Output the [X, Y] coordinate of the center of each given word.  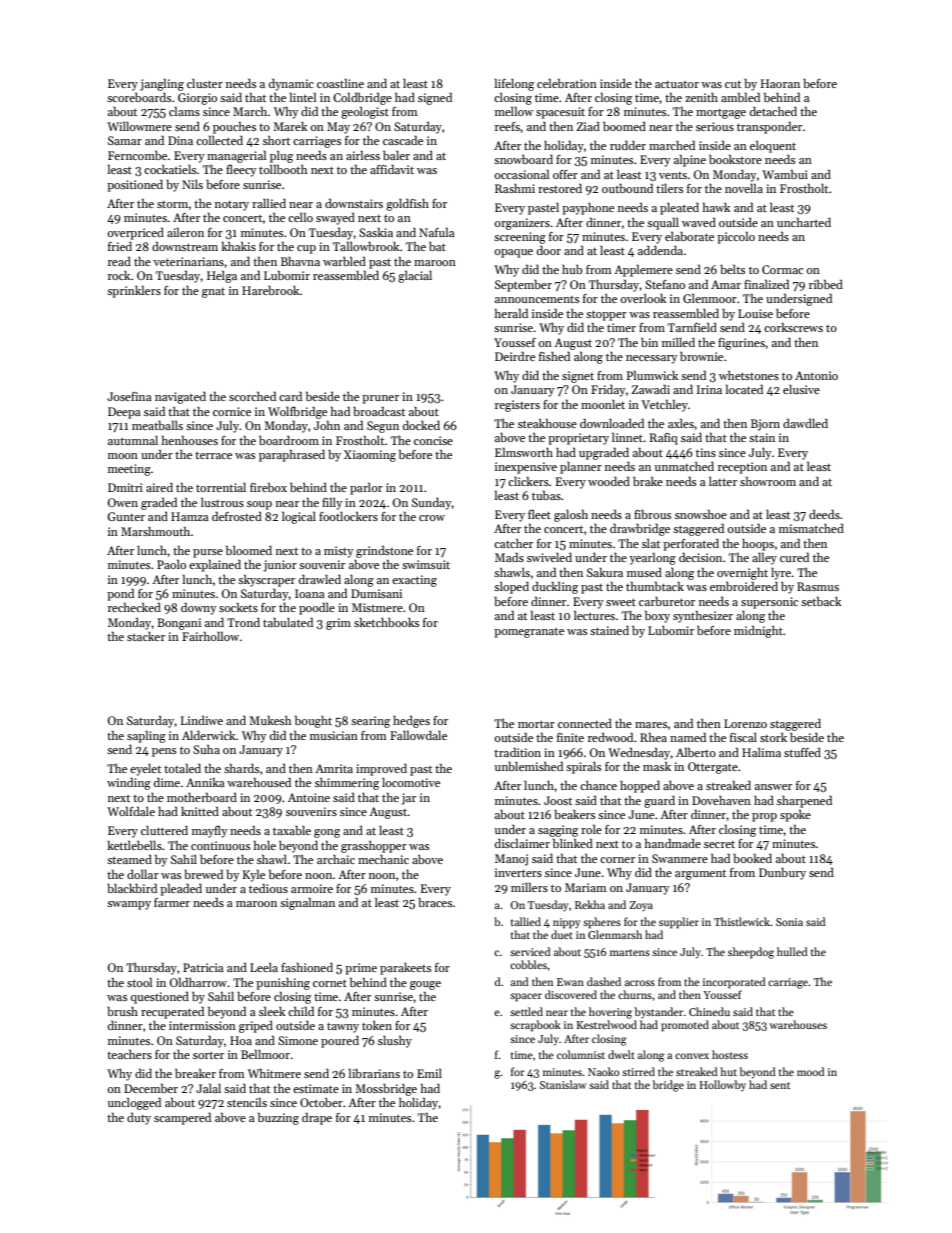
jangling [162, 84]
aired [159, 487]
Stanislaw [563, 1084]
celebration [567, 83]
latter [723, 481]
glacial [415, 276]
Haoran [780, 83]
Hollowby [722, 1085]
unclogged [134, 1103]
